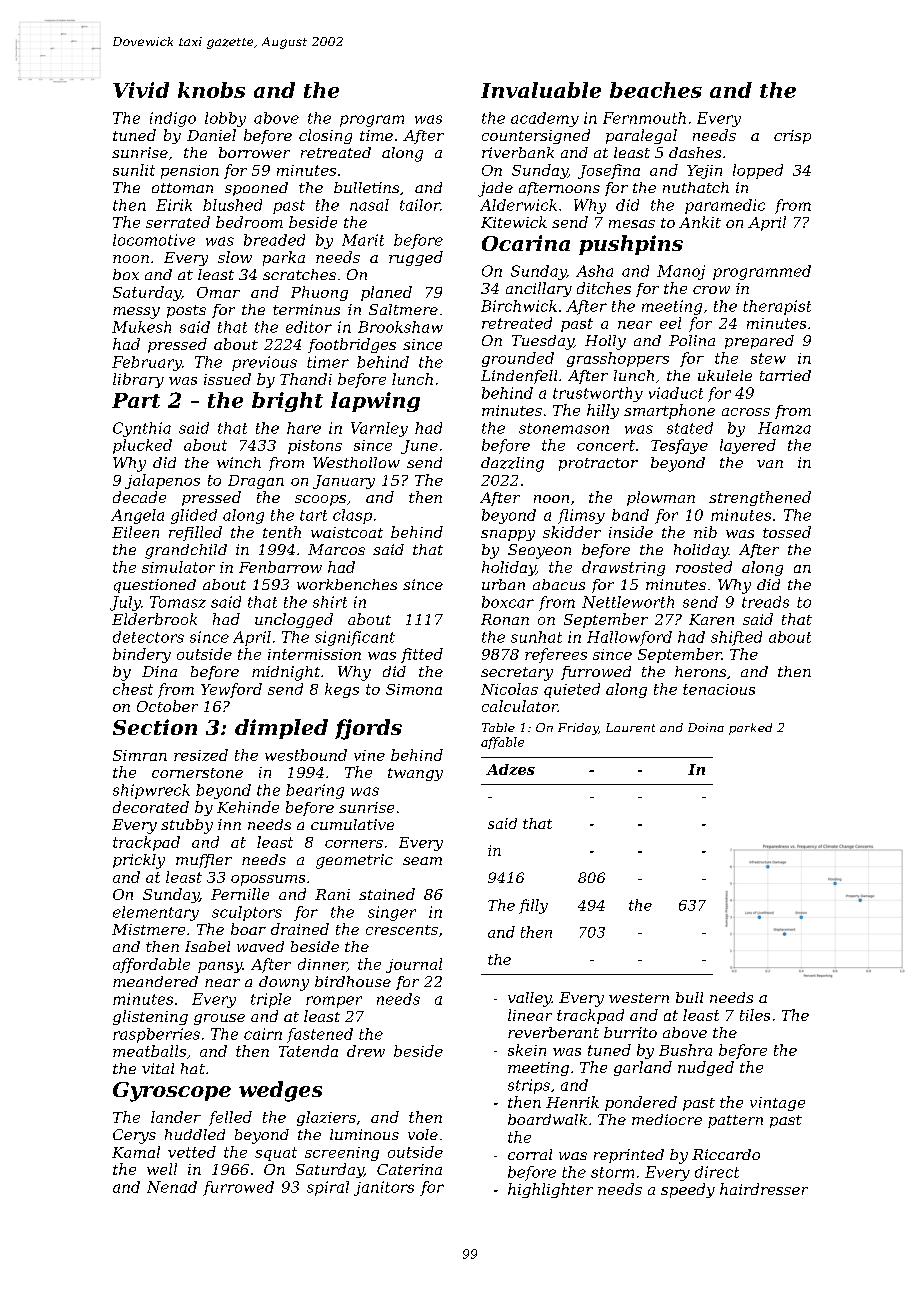 The width and height of the image is (924, 1308). Describe the element at coordinates (644, 118) in the image. I see `Fernmouth` at that location.
